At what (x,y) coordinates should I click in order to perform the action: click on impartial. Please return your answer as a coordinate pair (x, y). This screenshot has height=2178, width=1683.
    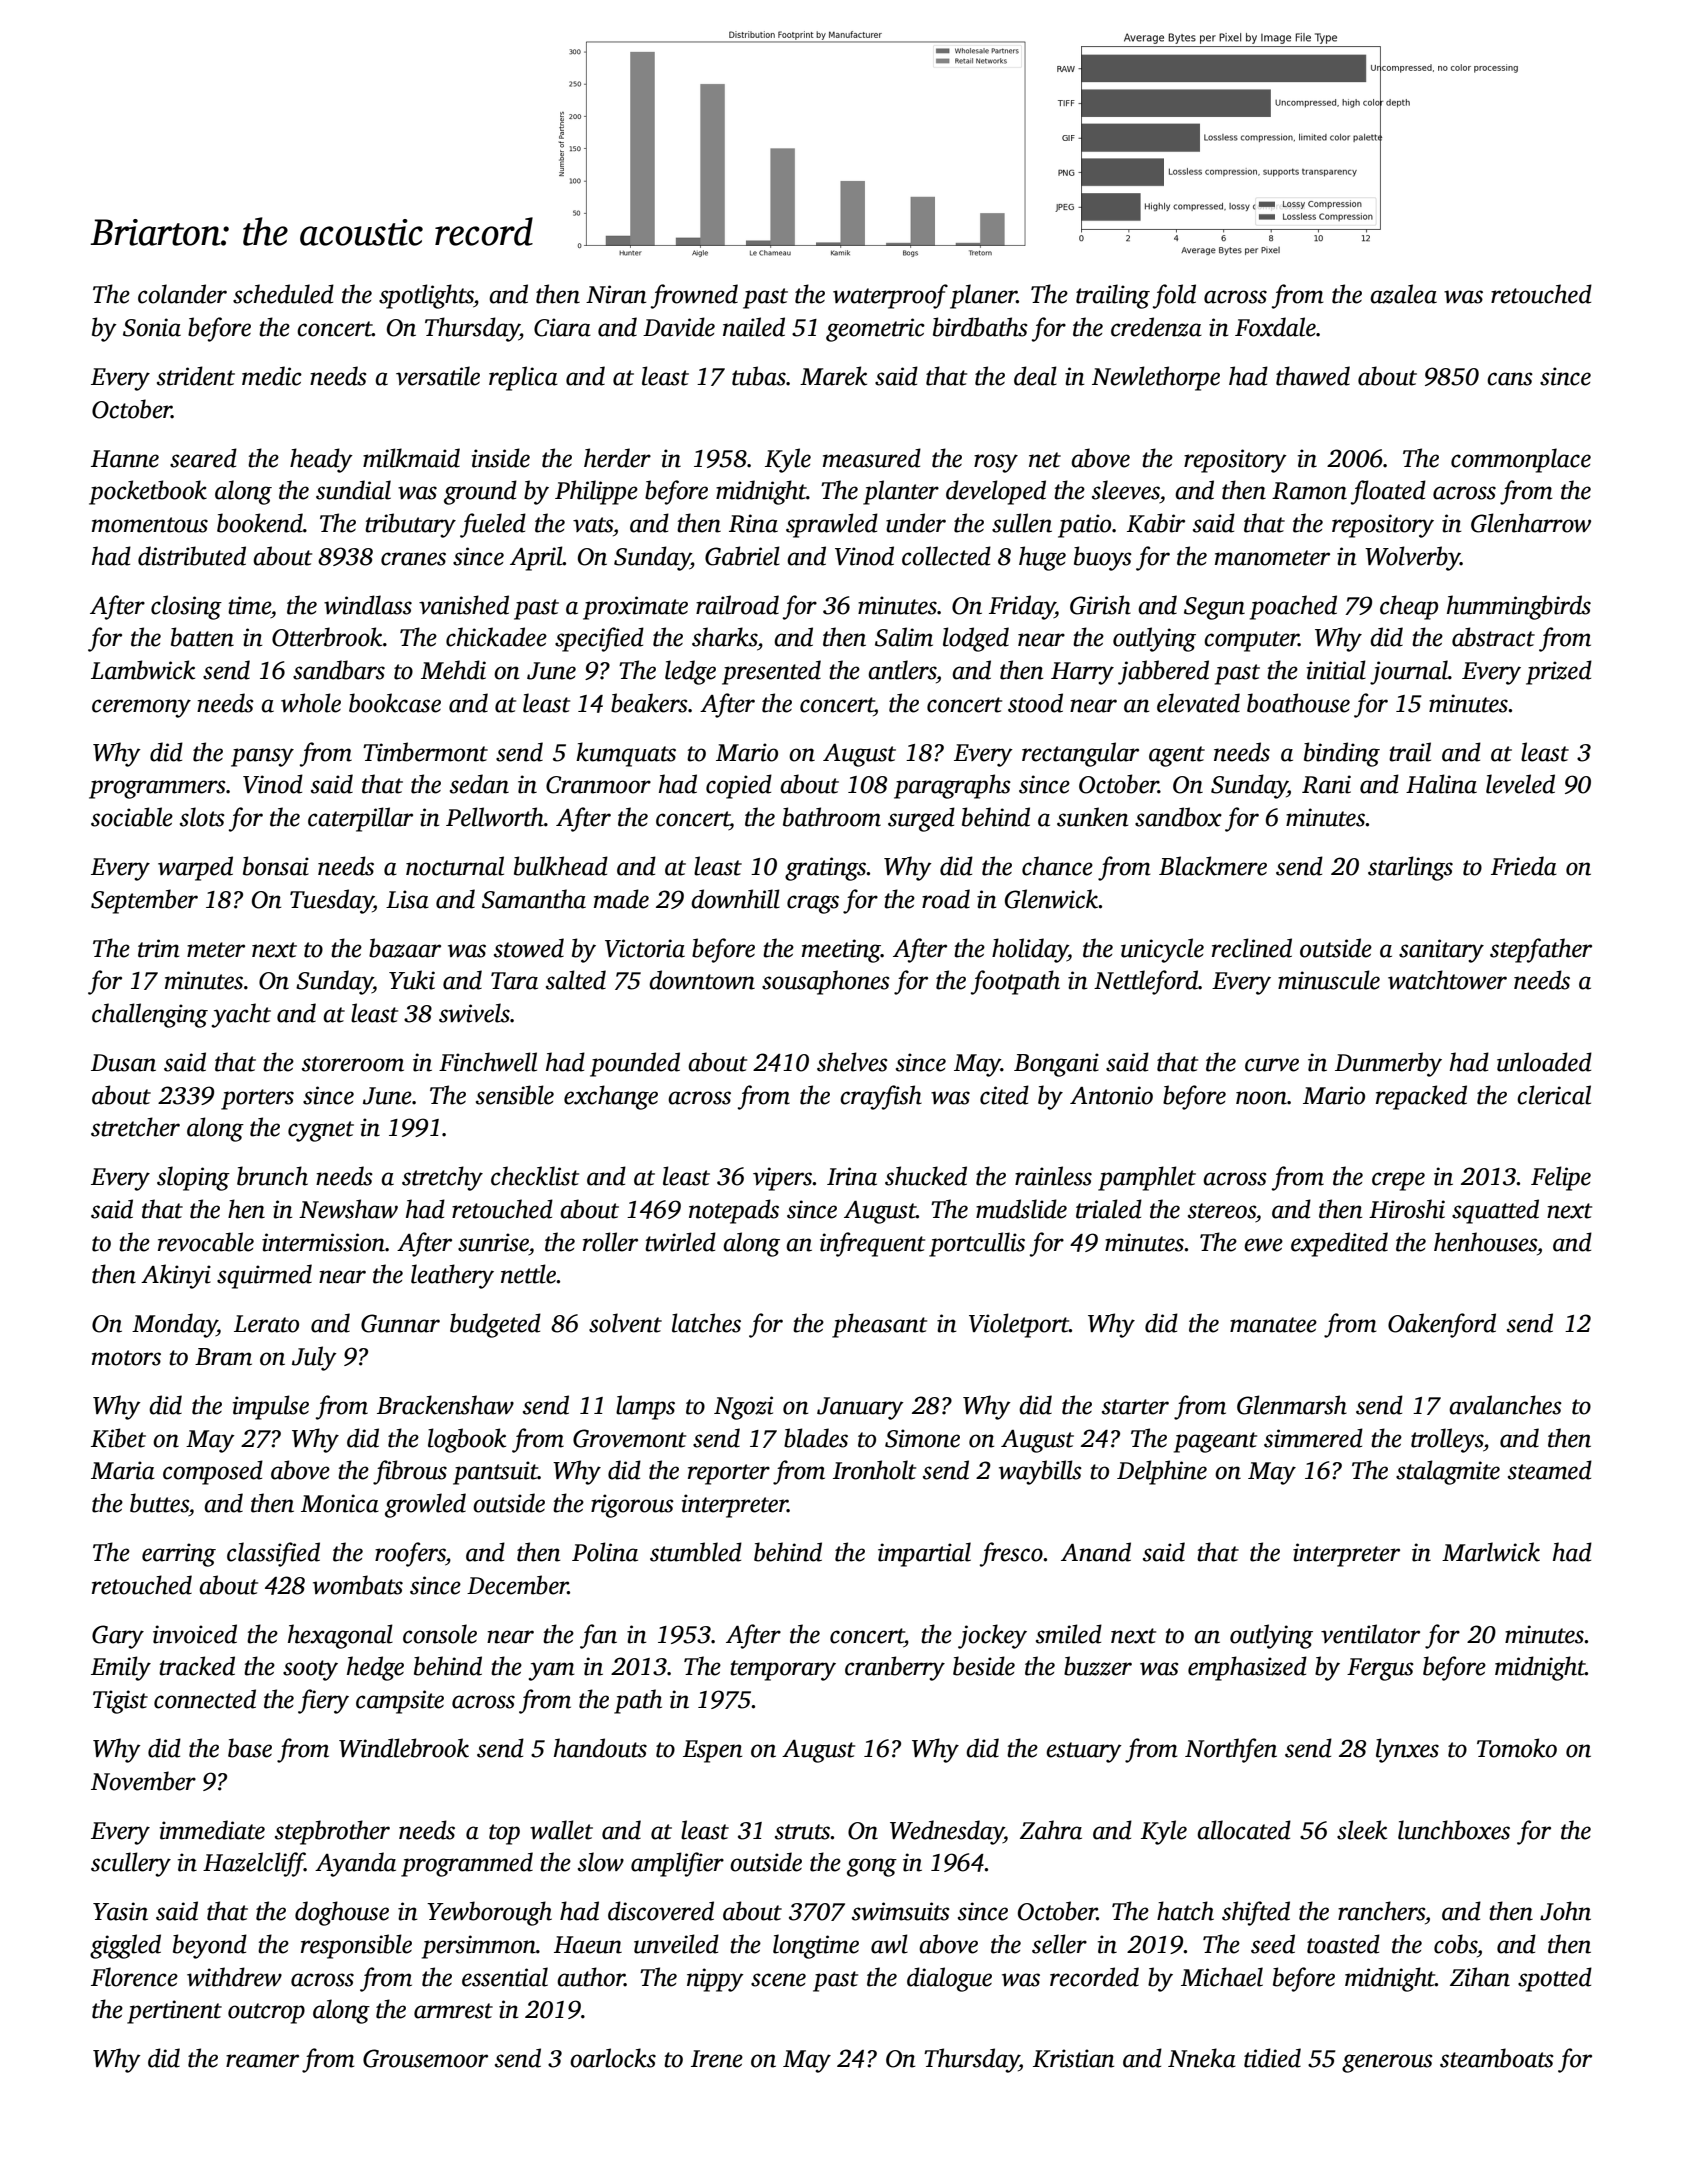
    Looking at the image, I should click on (924, 1554).
